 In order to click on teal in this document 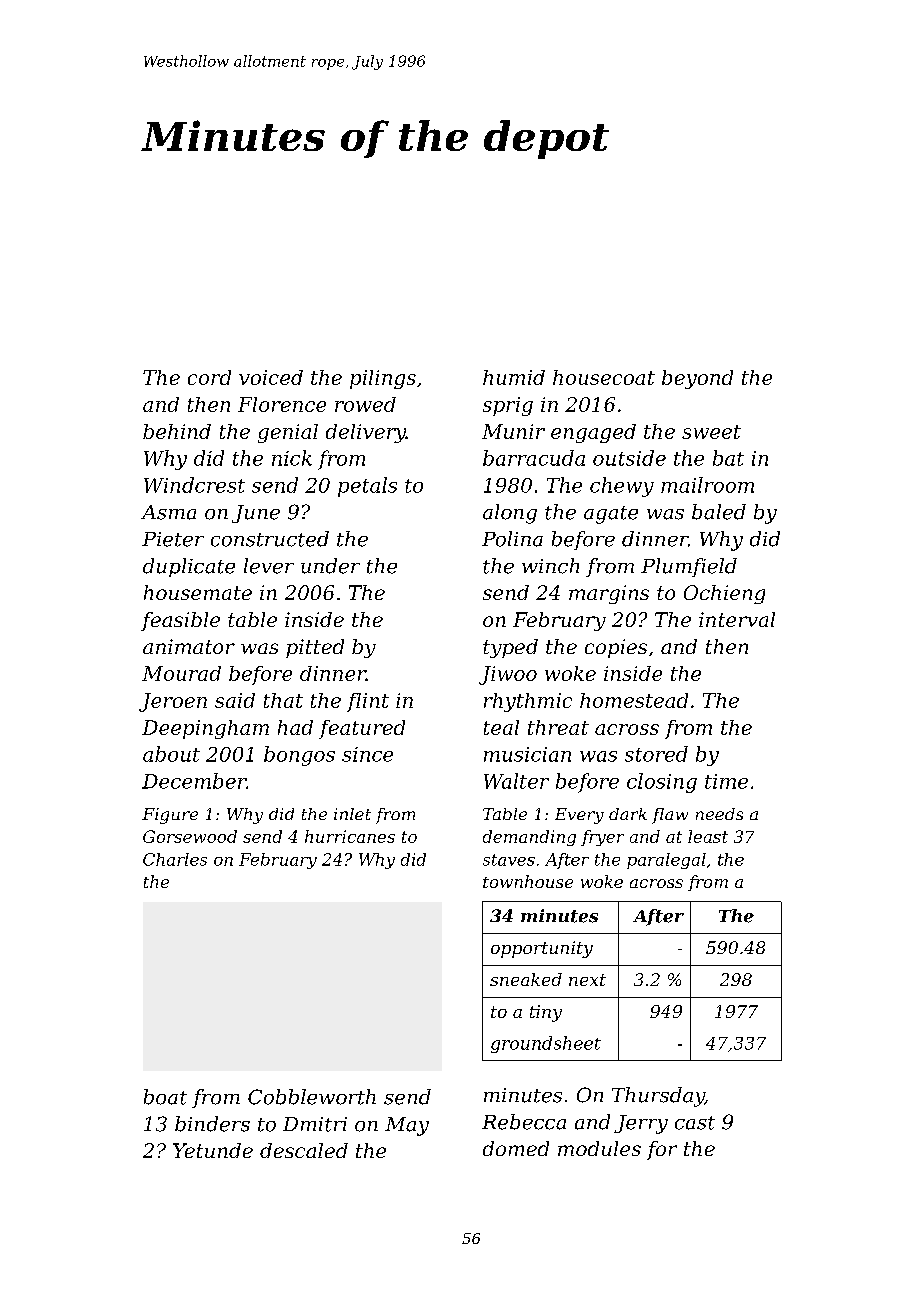, I will do `click(501, 727)`.
